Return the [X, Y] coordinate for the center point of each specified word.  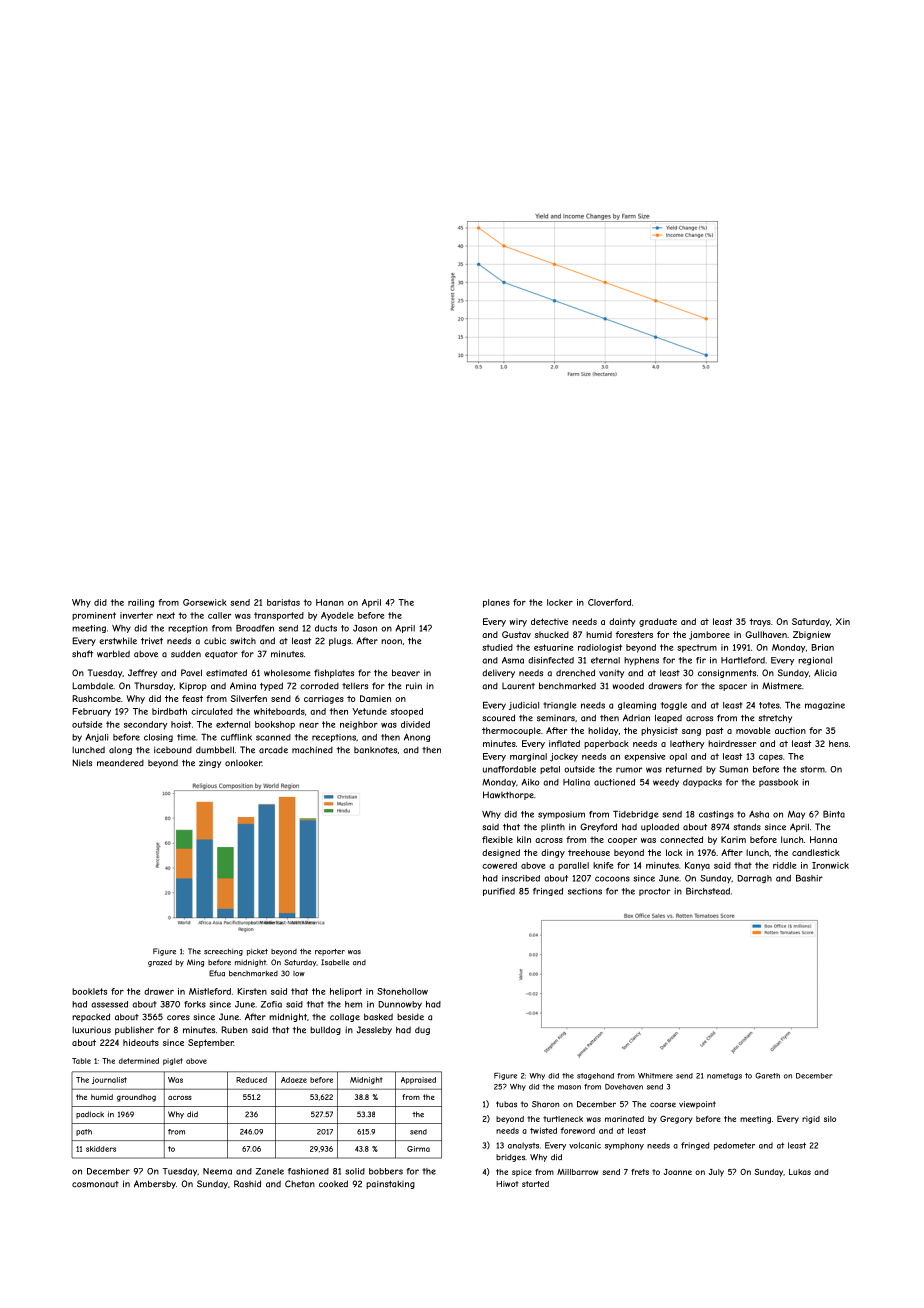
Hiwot [507, 1184]
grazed [160, 963]
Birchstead [708, 891]
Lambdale [92, 686]
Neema [217, 1171]
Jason [365, 628]
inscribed [521, 878]
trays [760, 622]
